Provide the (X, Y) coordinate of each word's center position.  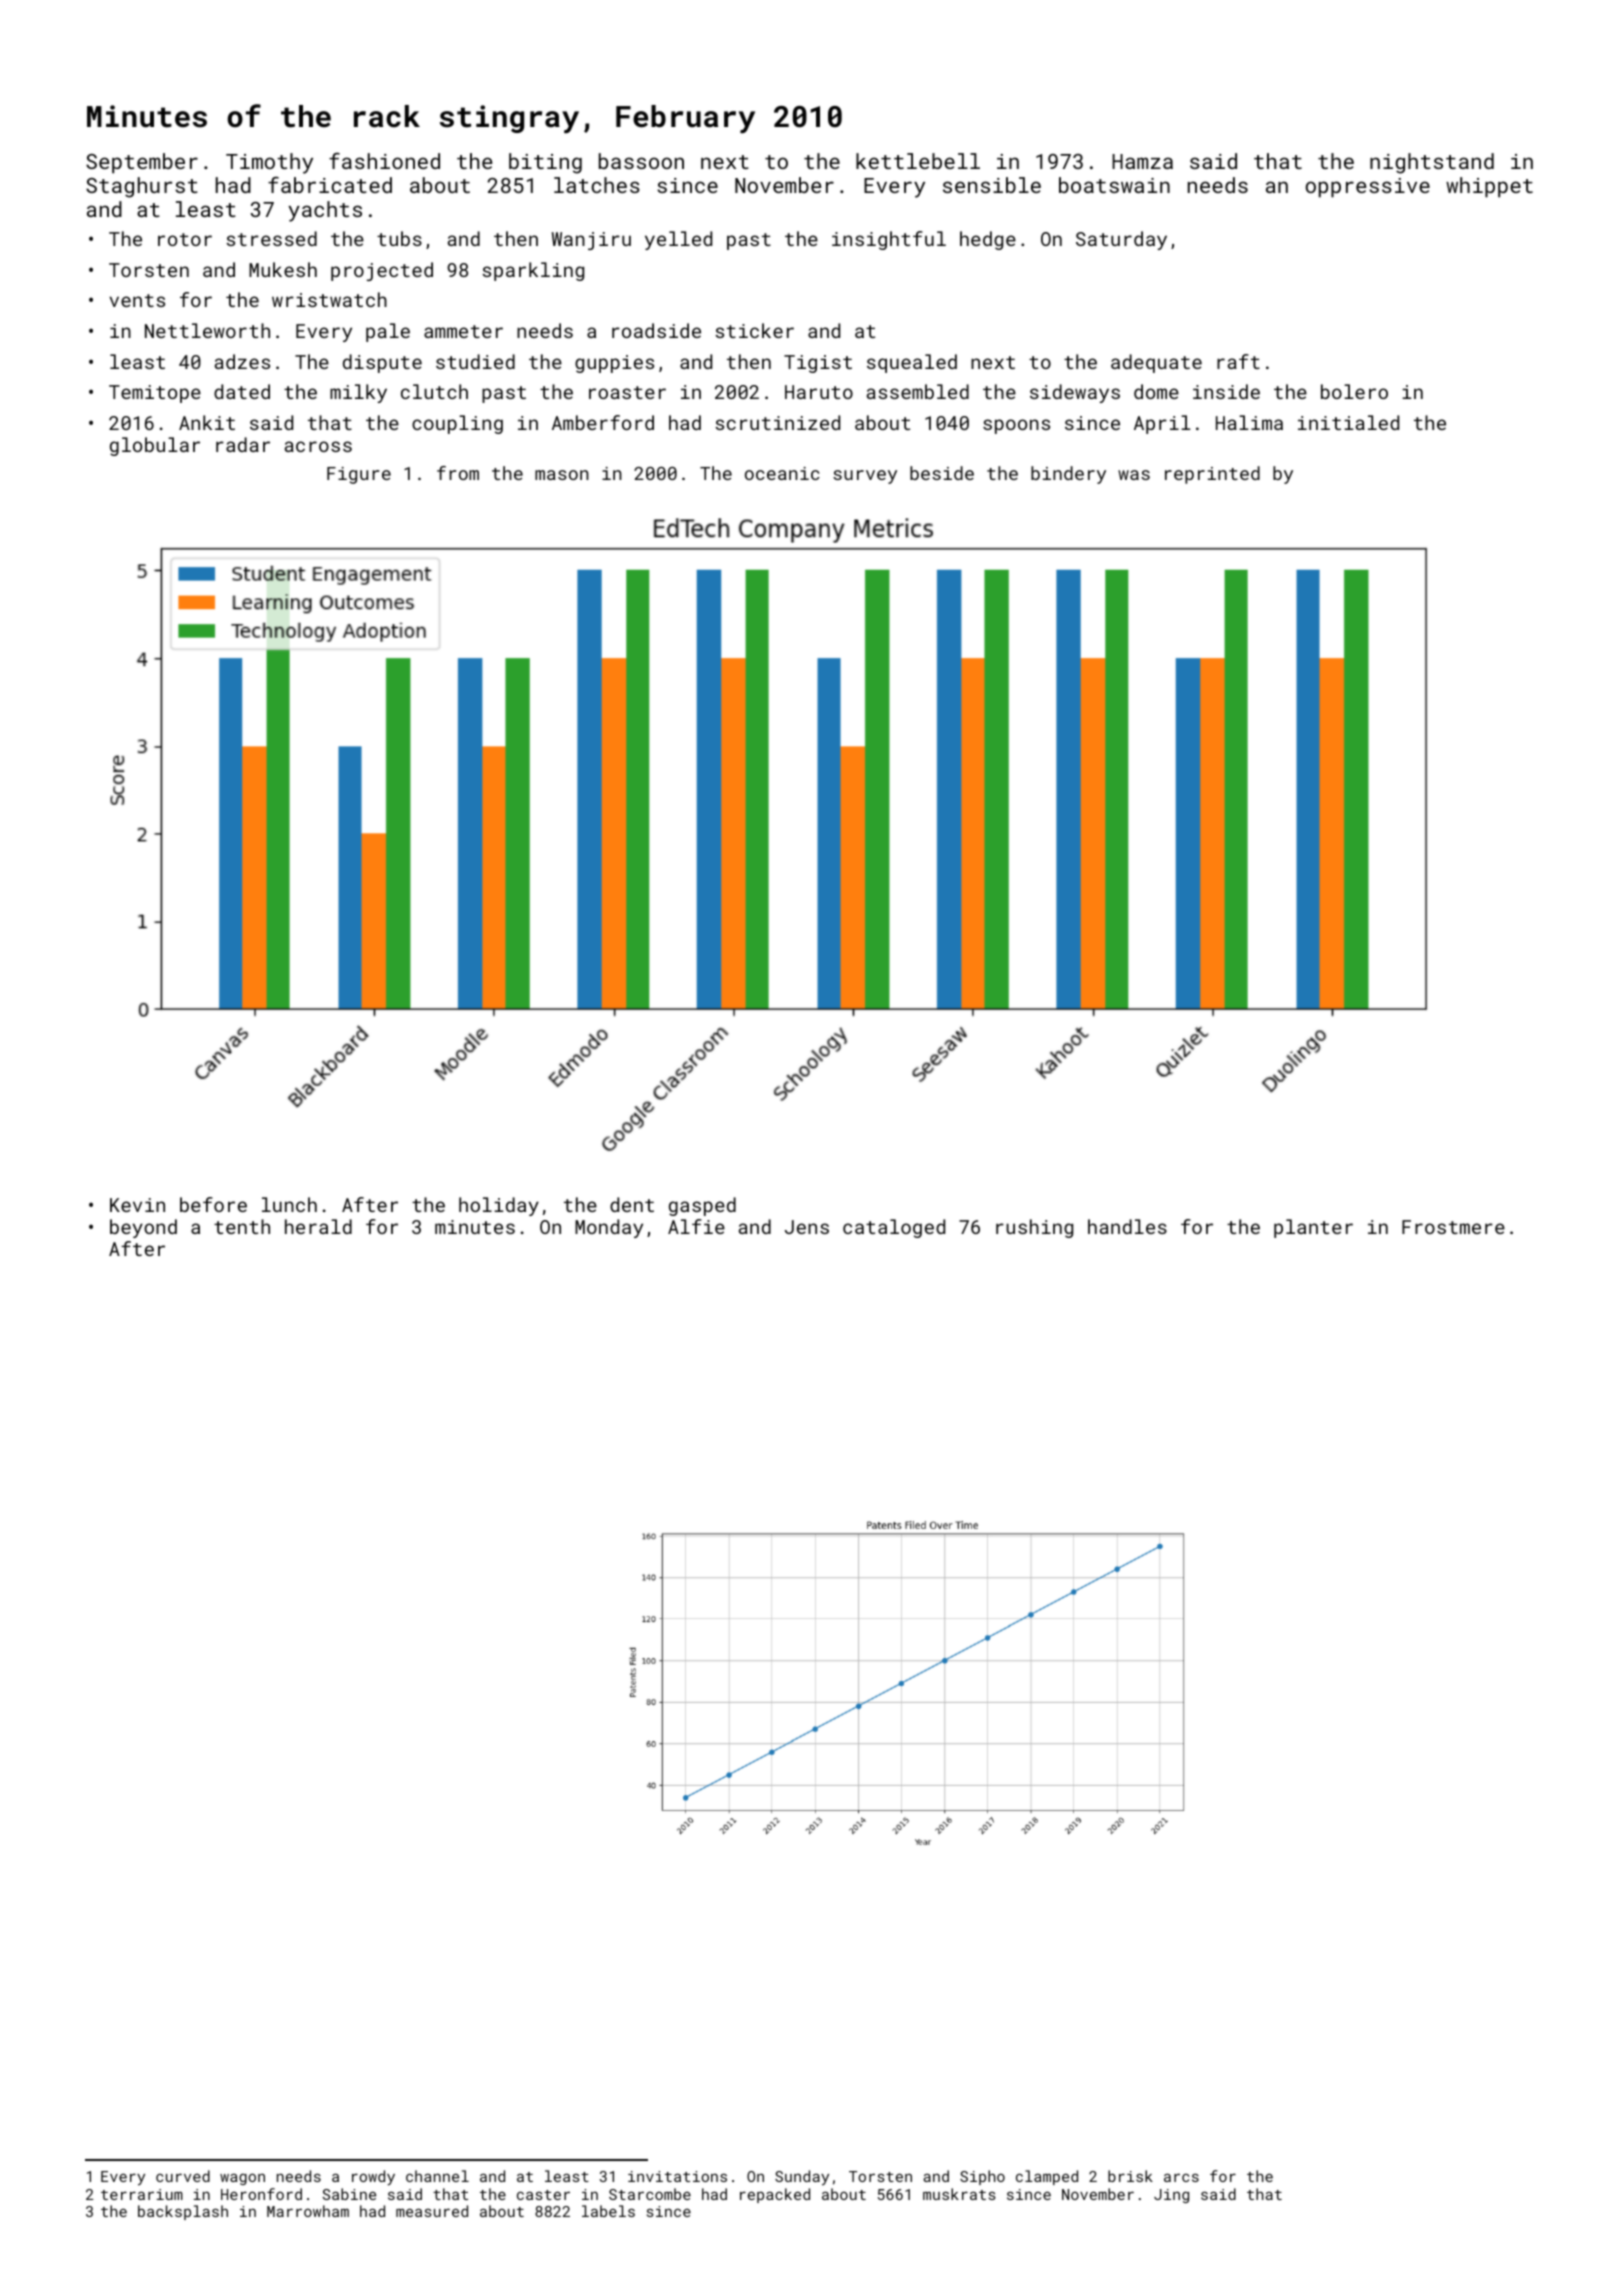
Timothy (269, 163)
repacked (775, 2195)
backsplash (183, 2212)
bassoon (641, 161)
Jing (1171, 2196)
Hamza (1142, 161)
